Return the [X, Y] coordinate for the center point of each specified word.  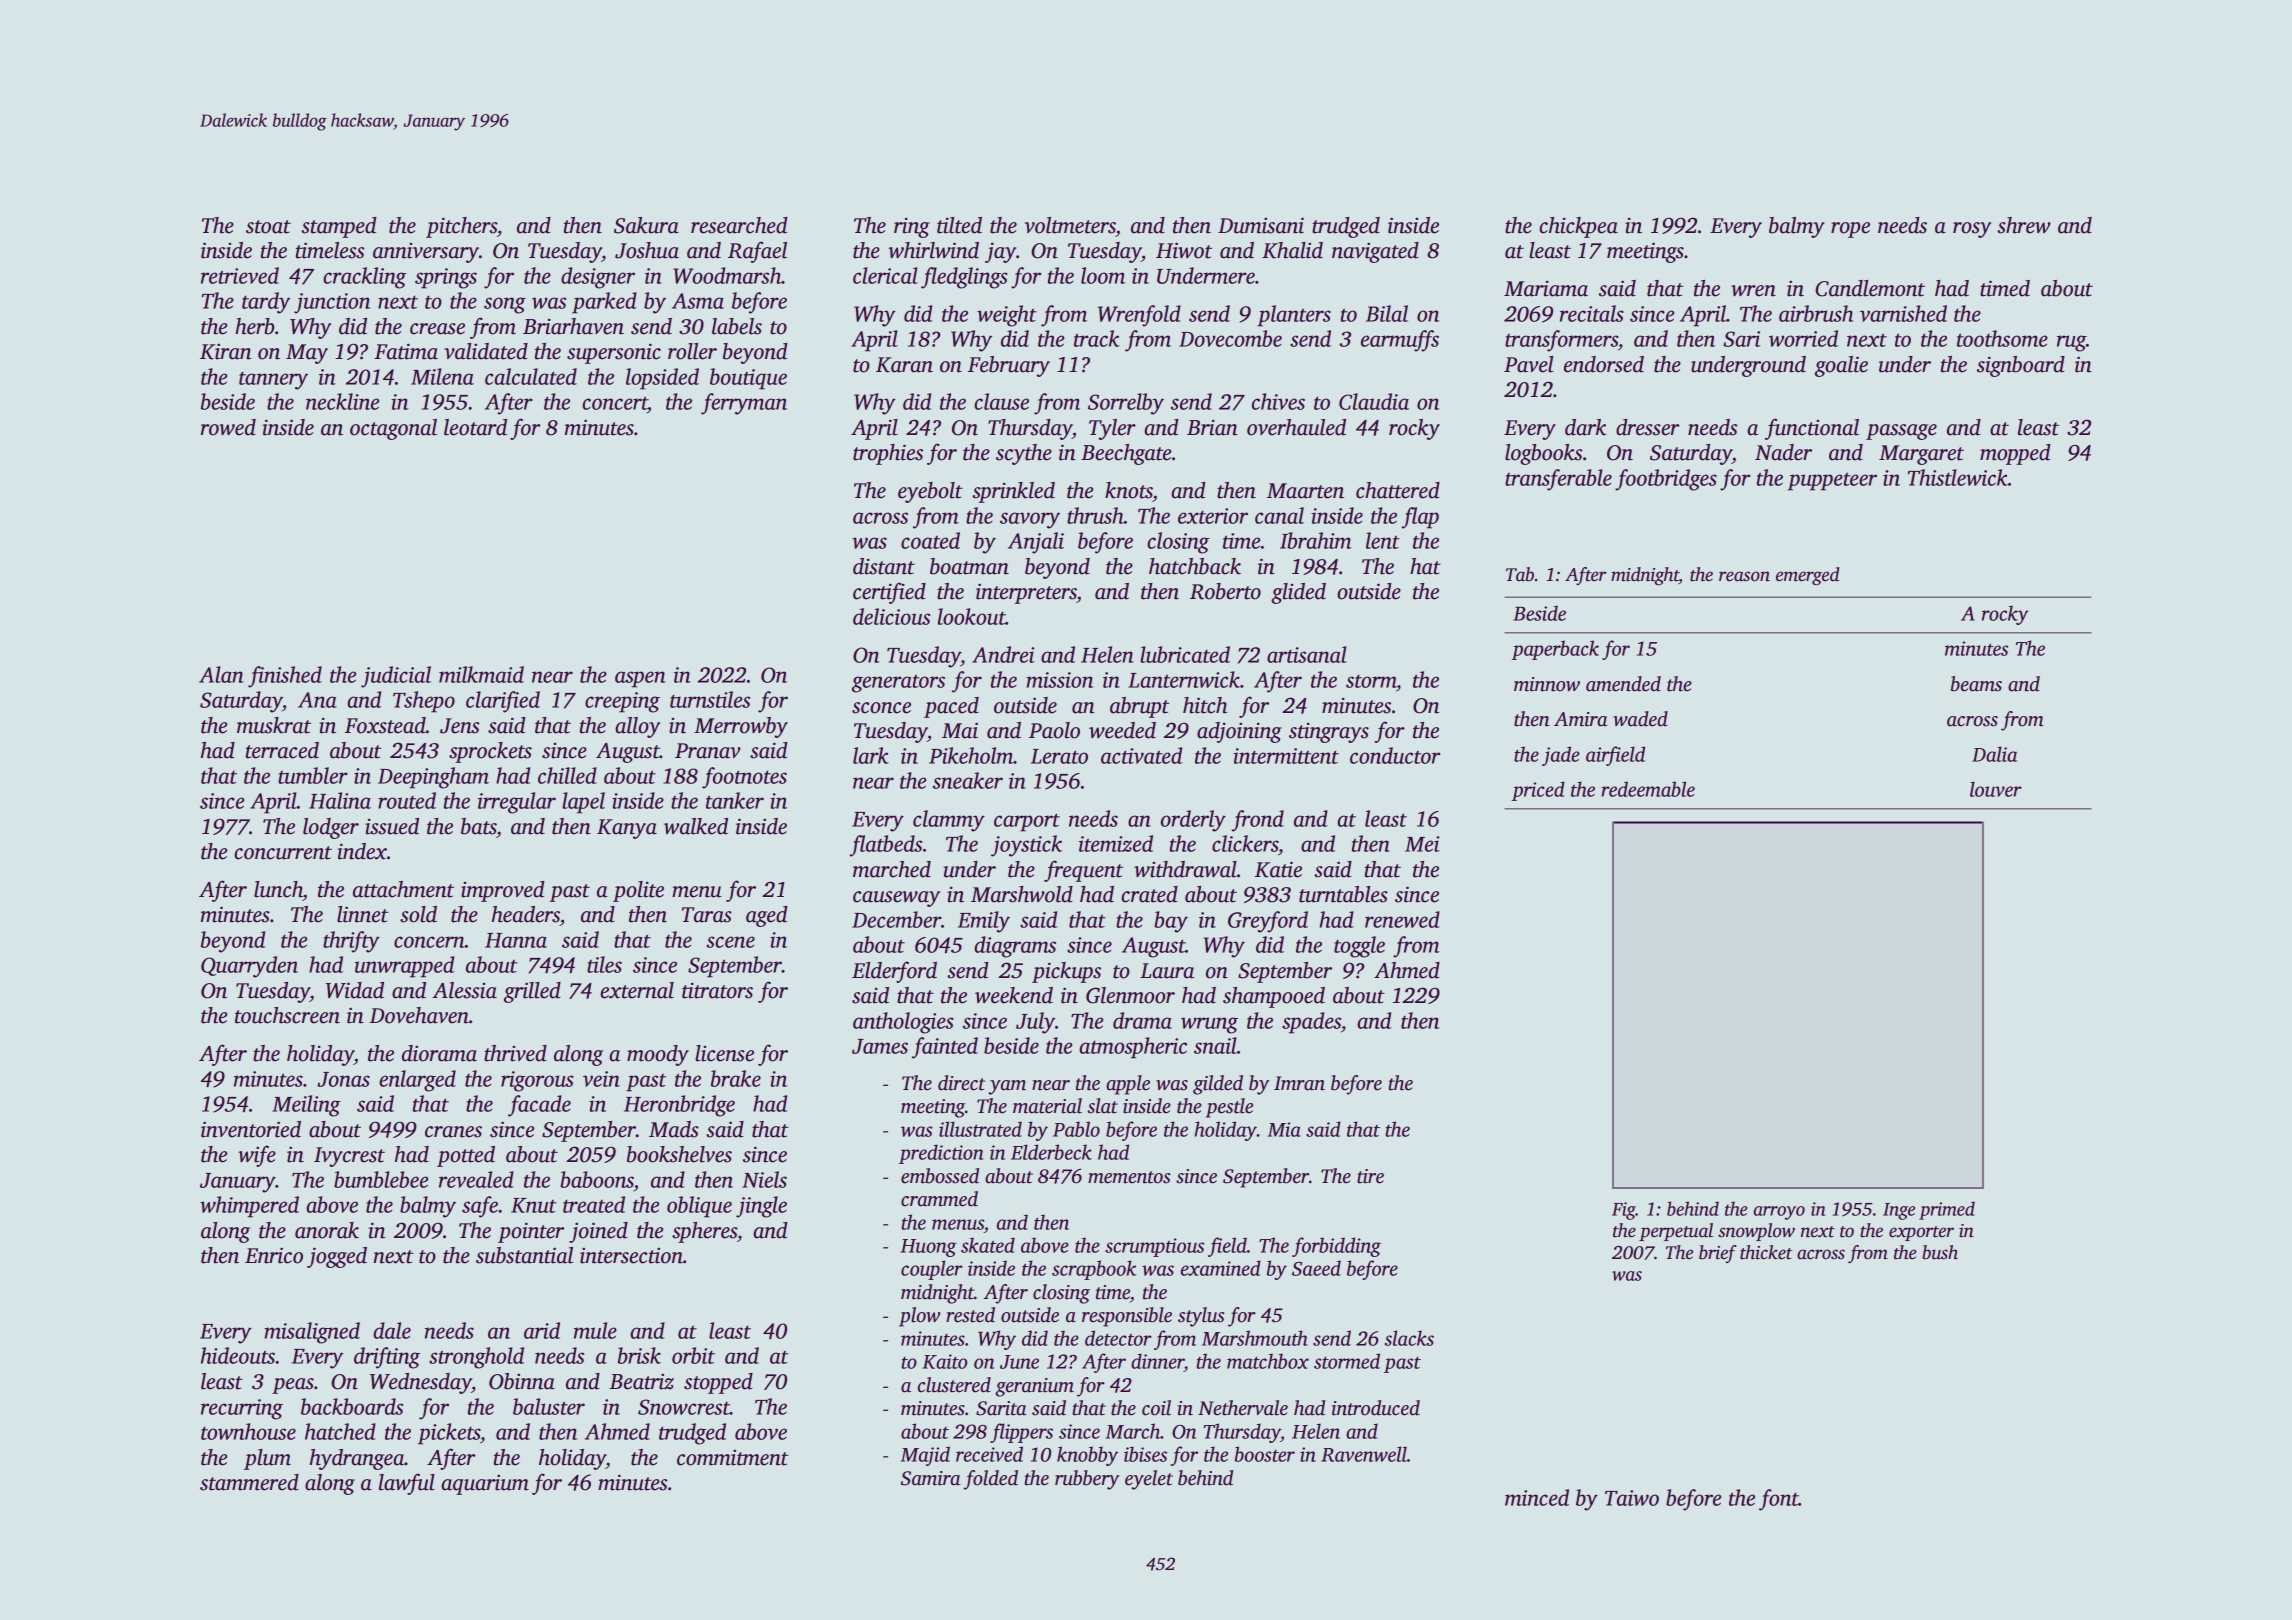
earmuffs [1400, 341]
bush [1940, 1252]
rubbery [1087, 1480]
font [1779, 1500]
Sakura [646, 225]
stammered [249, 1482]
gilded [1218, 1085]
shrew [2024, 225]
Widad [355, 990]
